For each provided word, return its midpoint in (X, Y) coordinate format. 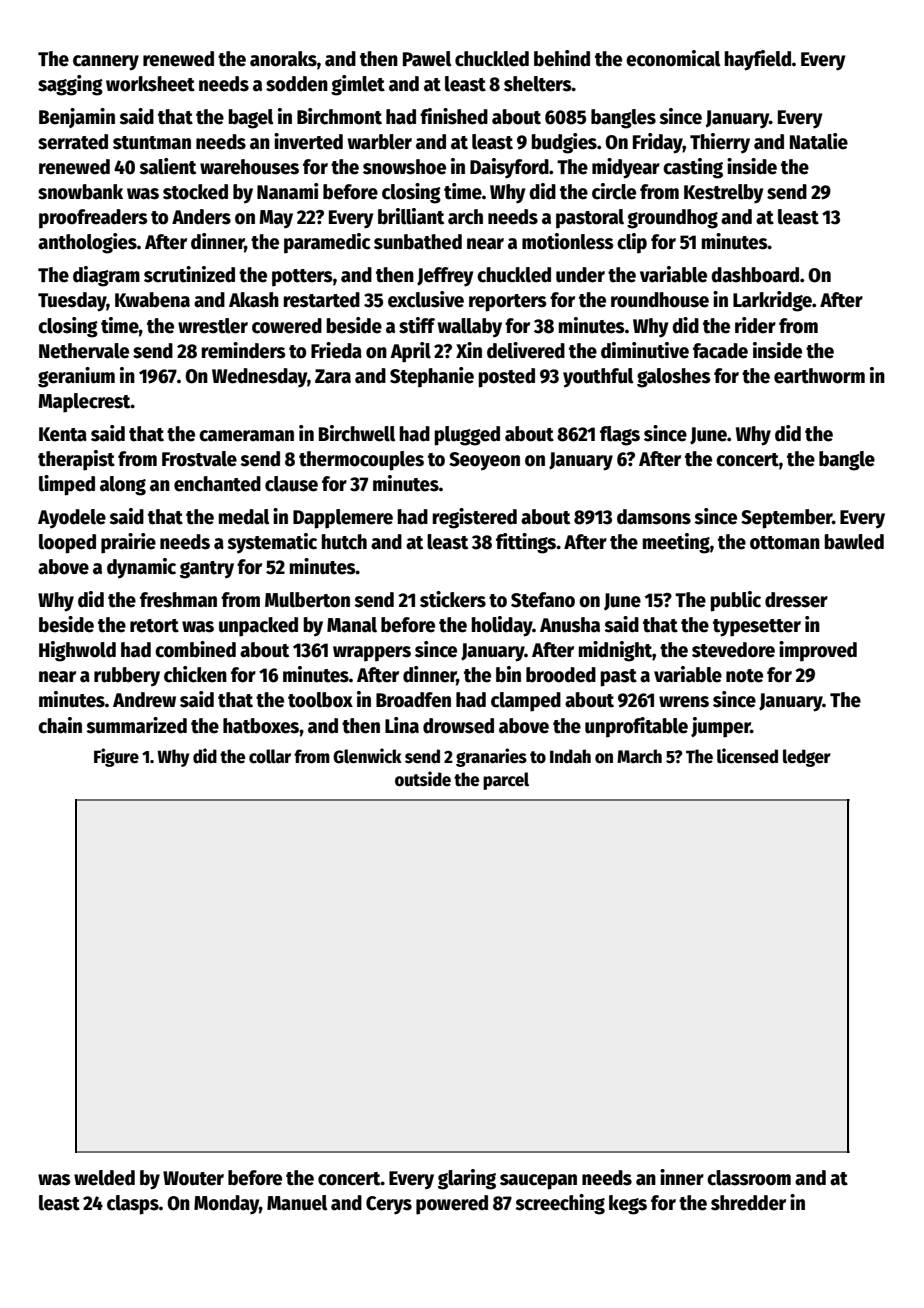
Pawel (427, 59)
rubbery (127, 677)
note (744, 676)
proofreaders (93, 219)
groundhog (672, 219)
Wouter (193, 1178)
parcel (506, 781)
